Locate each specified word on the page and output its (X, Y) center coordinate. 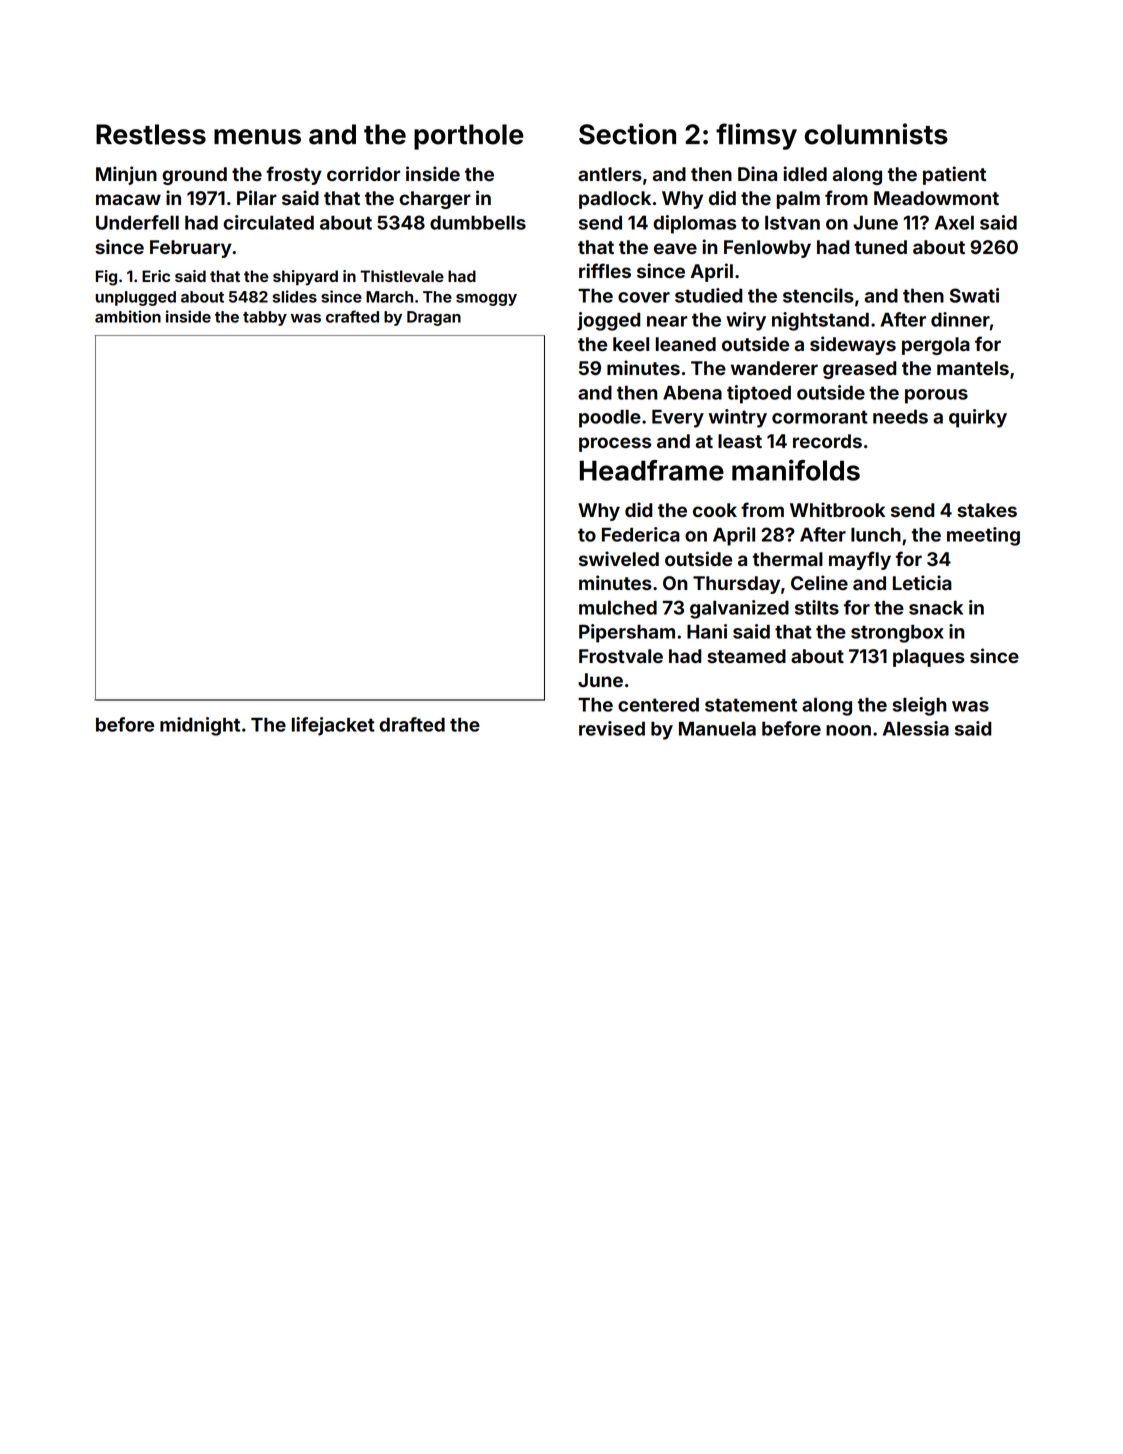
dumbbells (478, 223)
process (615, 444)
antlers (610, 174)
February (191, 249)
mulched (618, 607)
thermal (788, 559)
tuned (881, 247)
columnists (876, 134)
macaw (128, 199)
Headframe (652, 470)
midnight (200, 726)
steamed (746, 656)
